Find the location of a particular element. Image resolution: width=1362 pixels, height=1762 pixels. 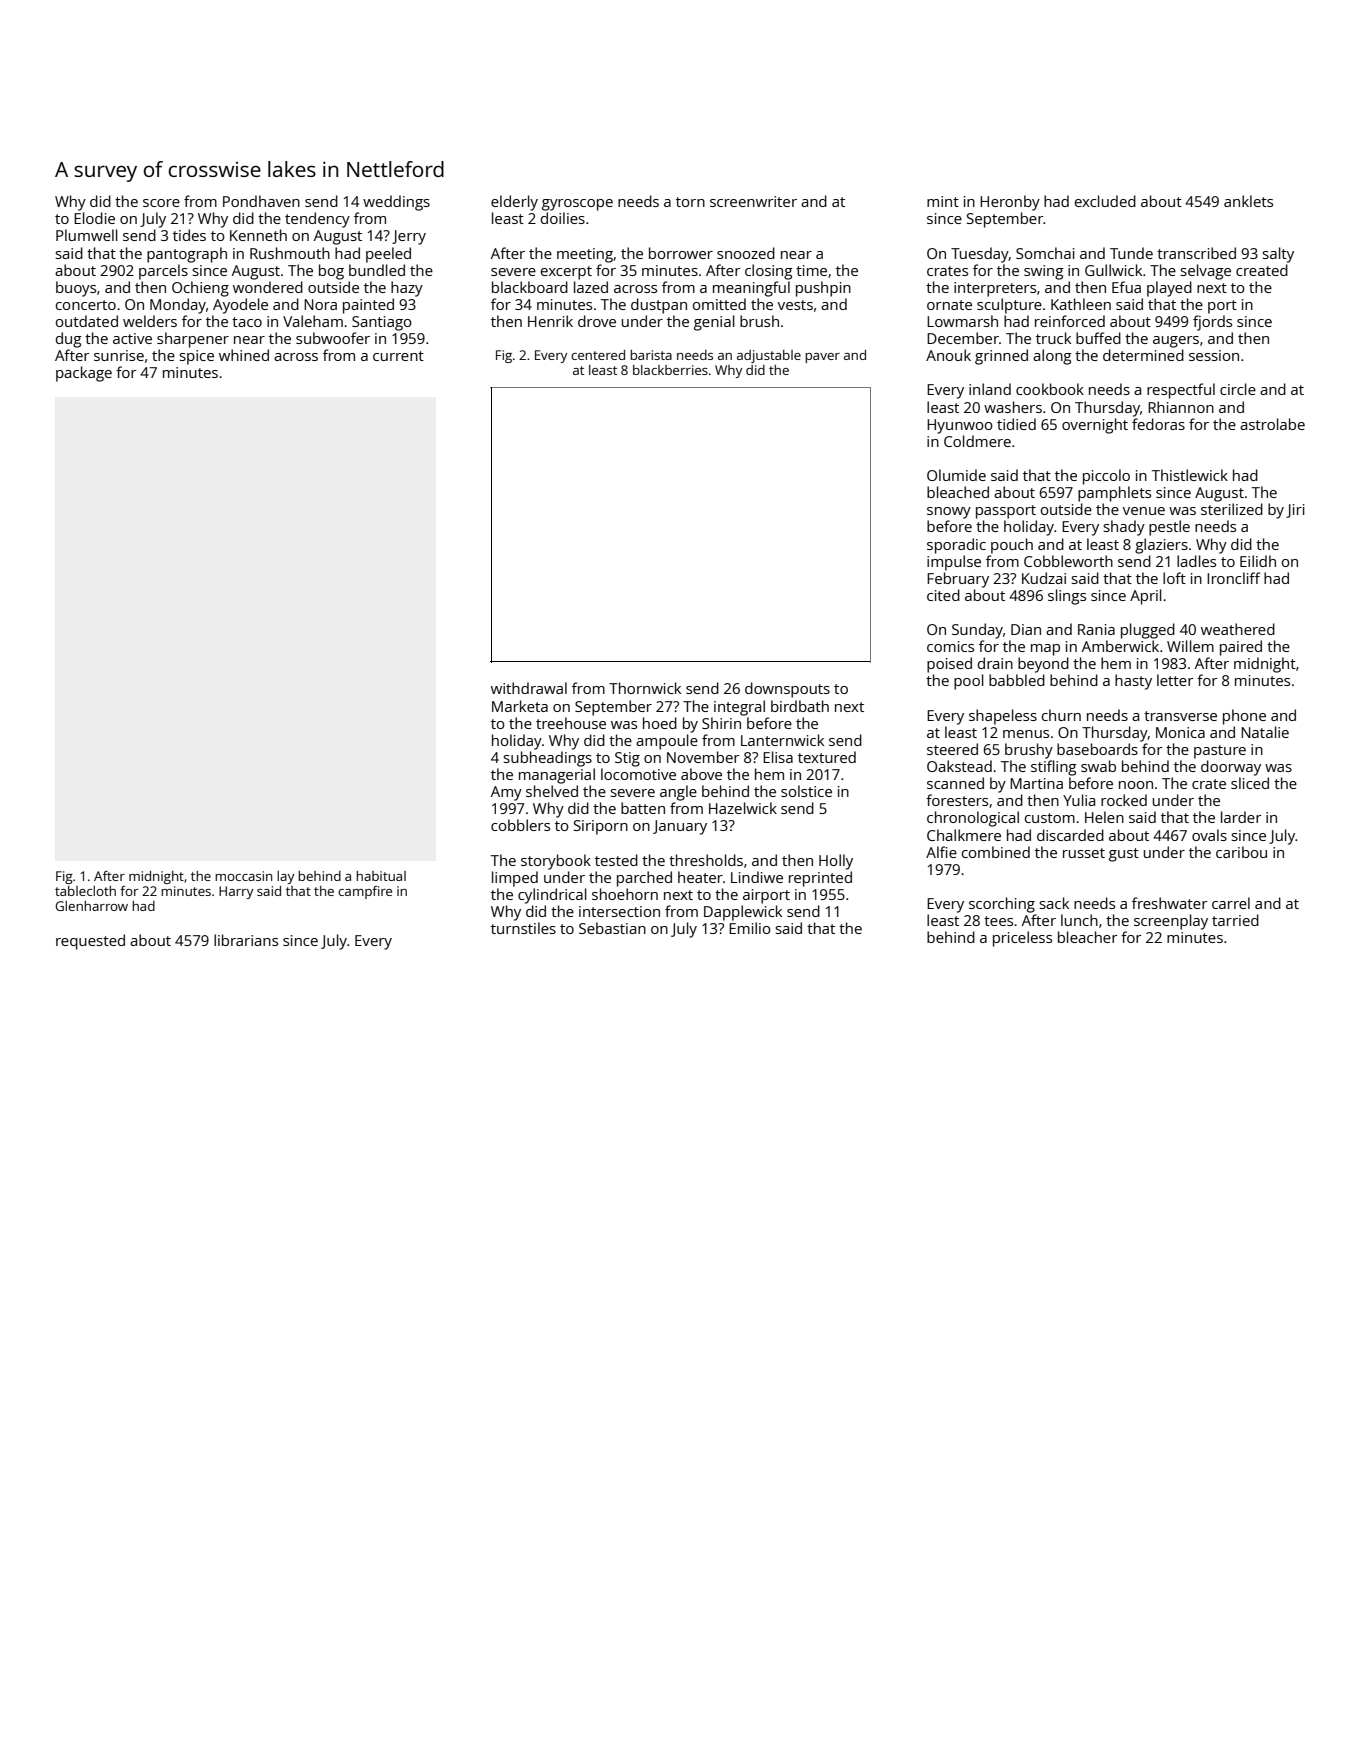

package is located at coordinates (84, 374).
